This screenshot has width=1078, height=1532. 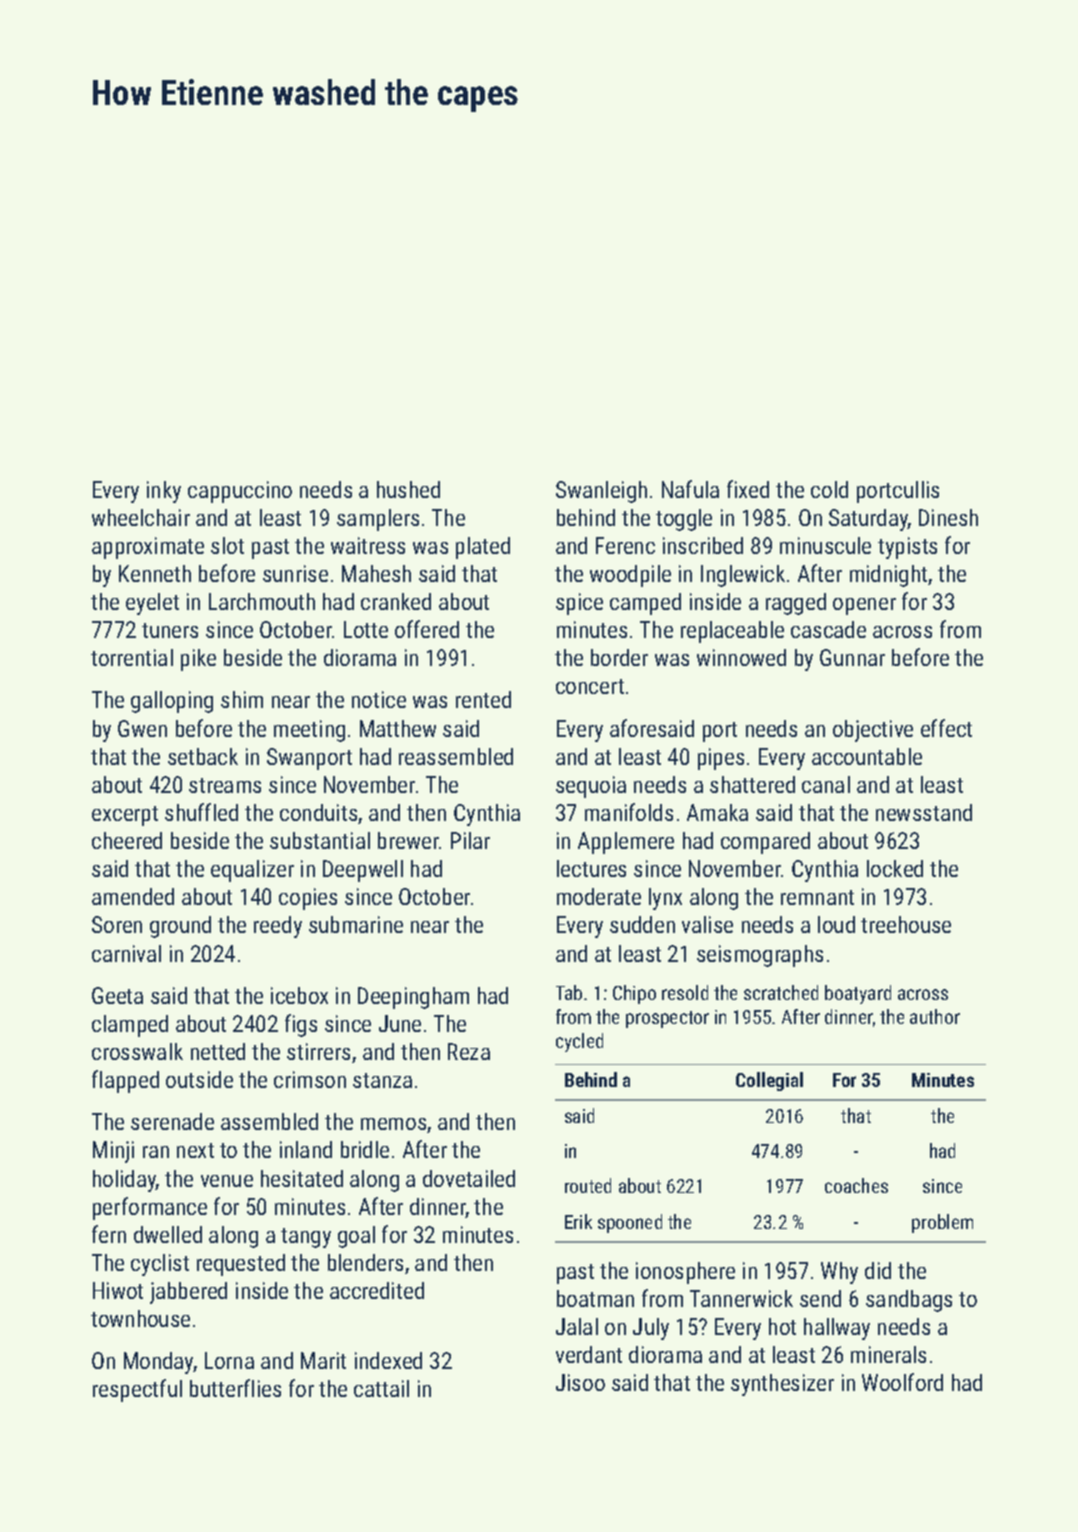 What do you see at coordinates (829, 489) in the screenshot?
I see `cold` at bounding box center [829, 489].
